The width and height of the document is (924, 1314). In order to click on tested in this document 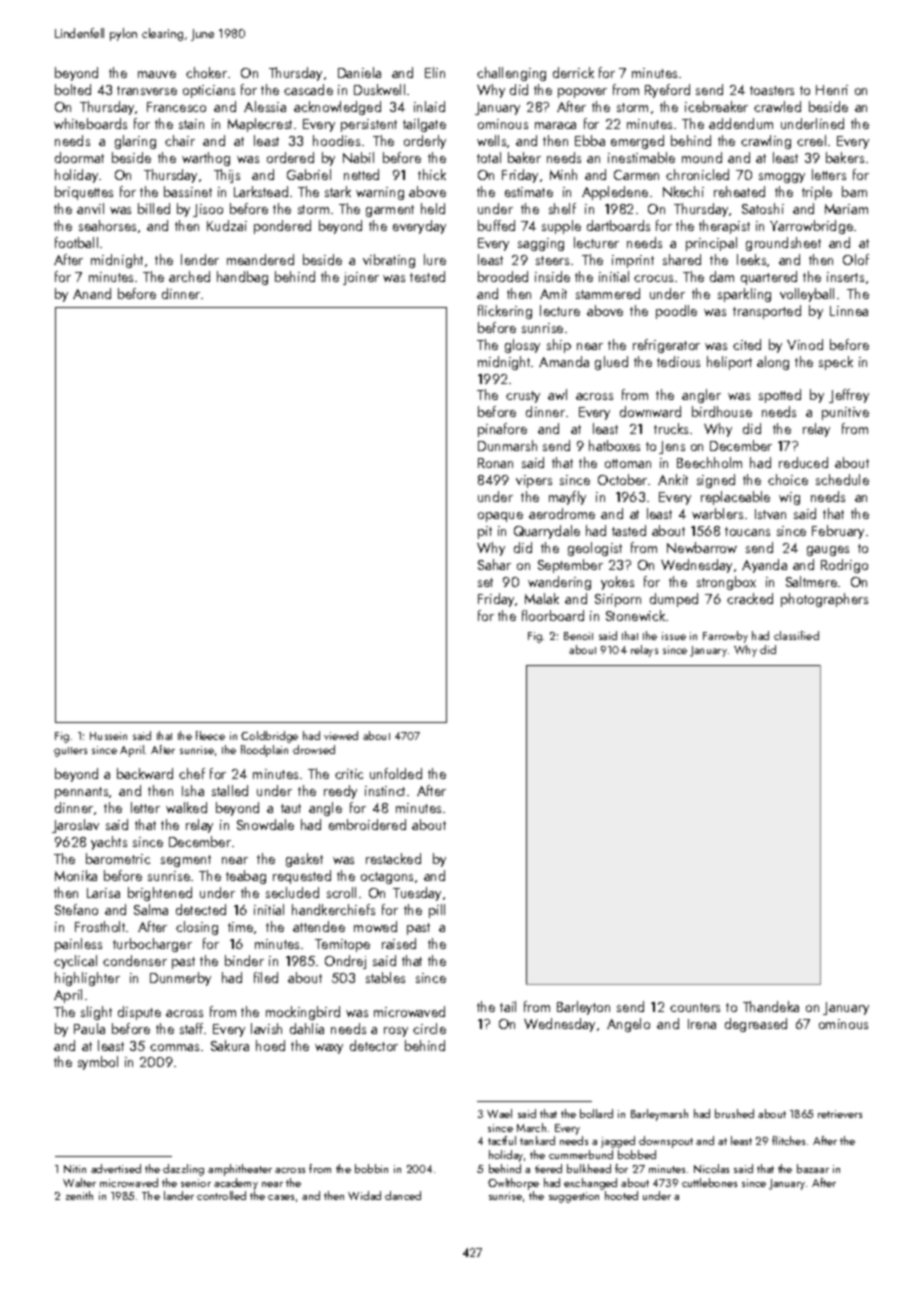, I will do `click(427, 276)`.
